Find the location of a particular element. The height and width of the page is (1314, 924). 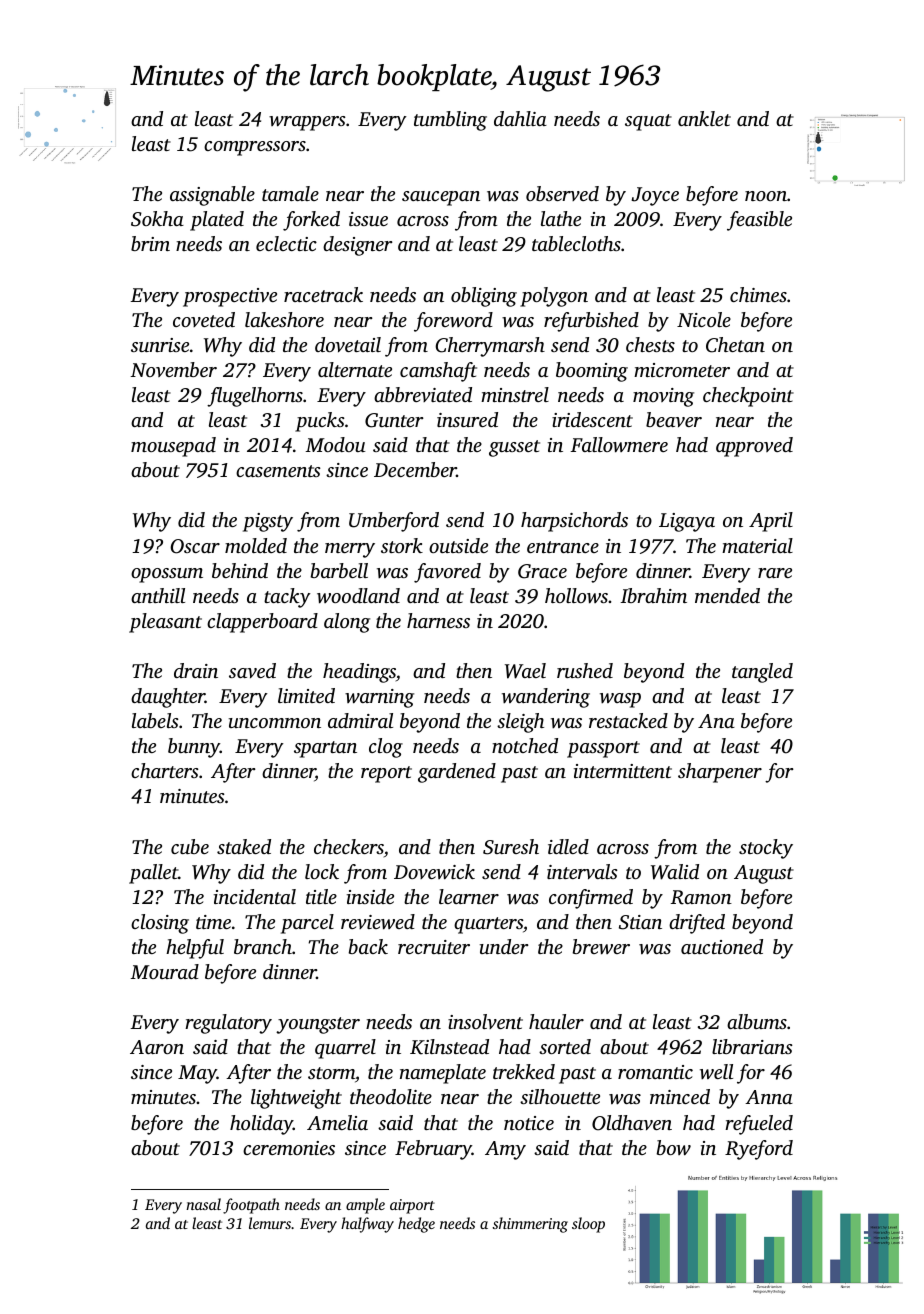

lemurs is located at coordinates (270, 1223).
